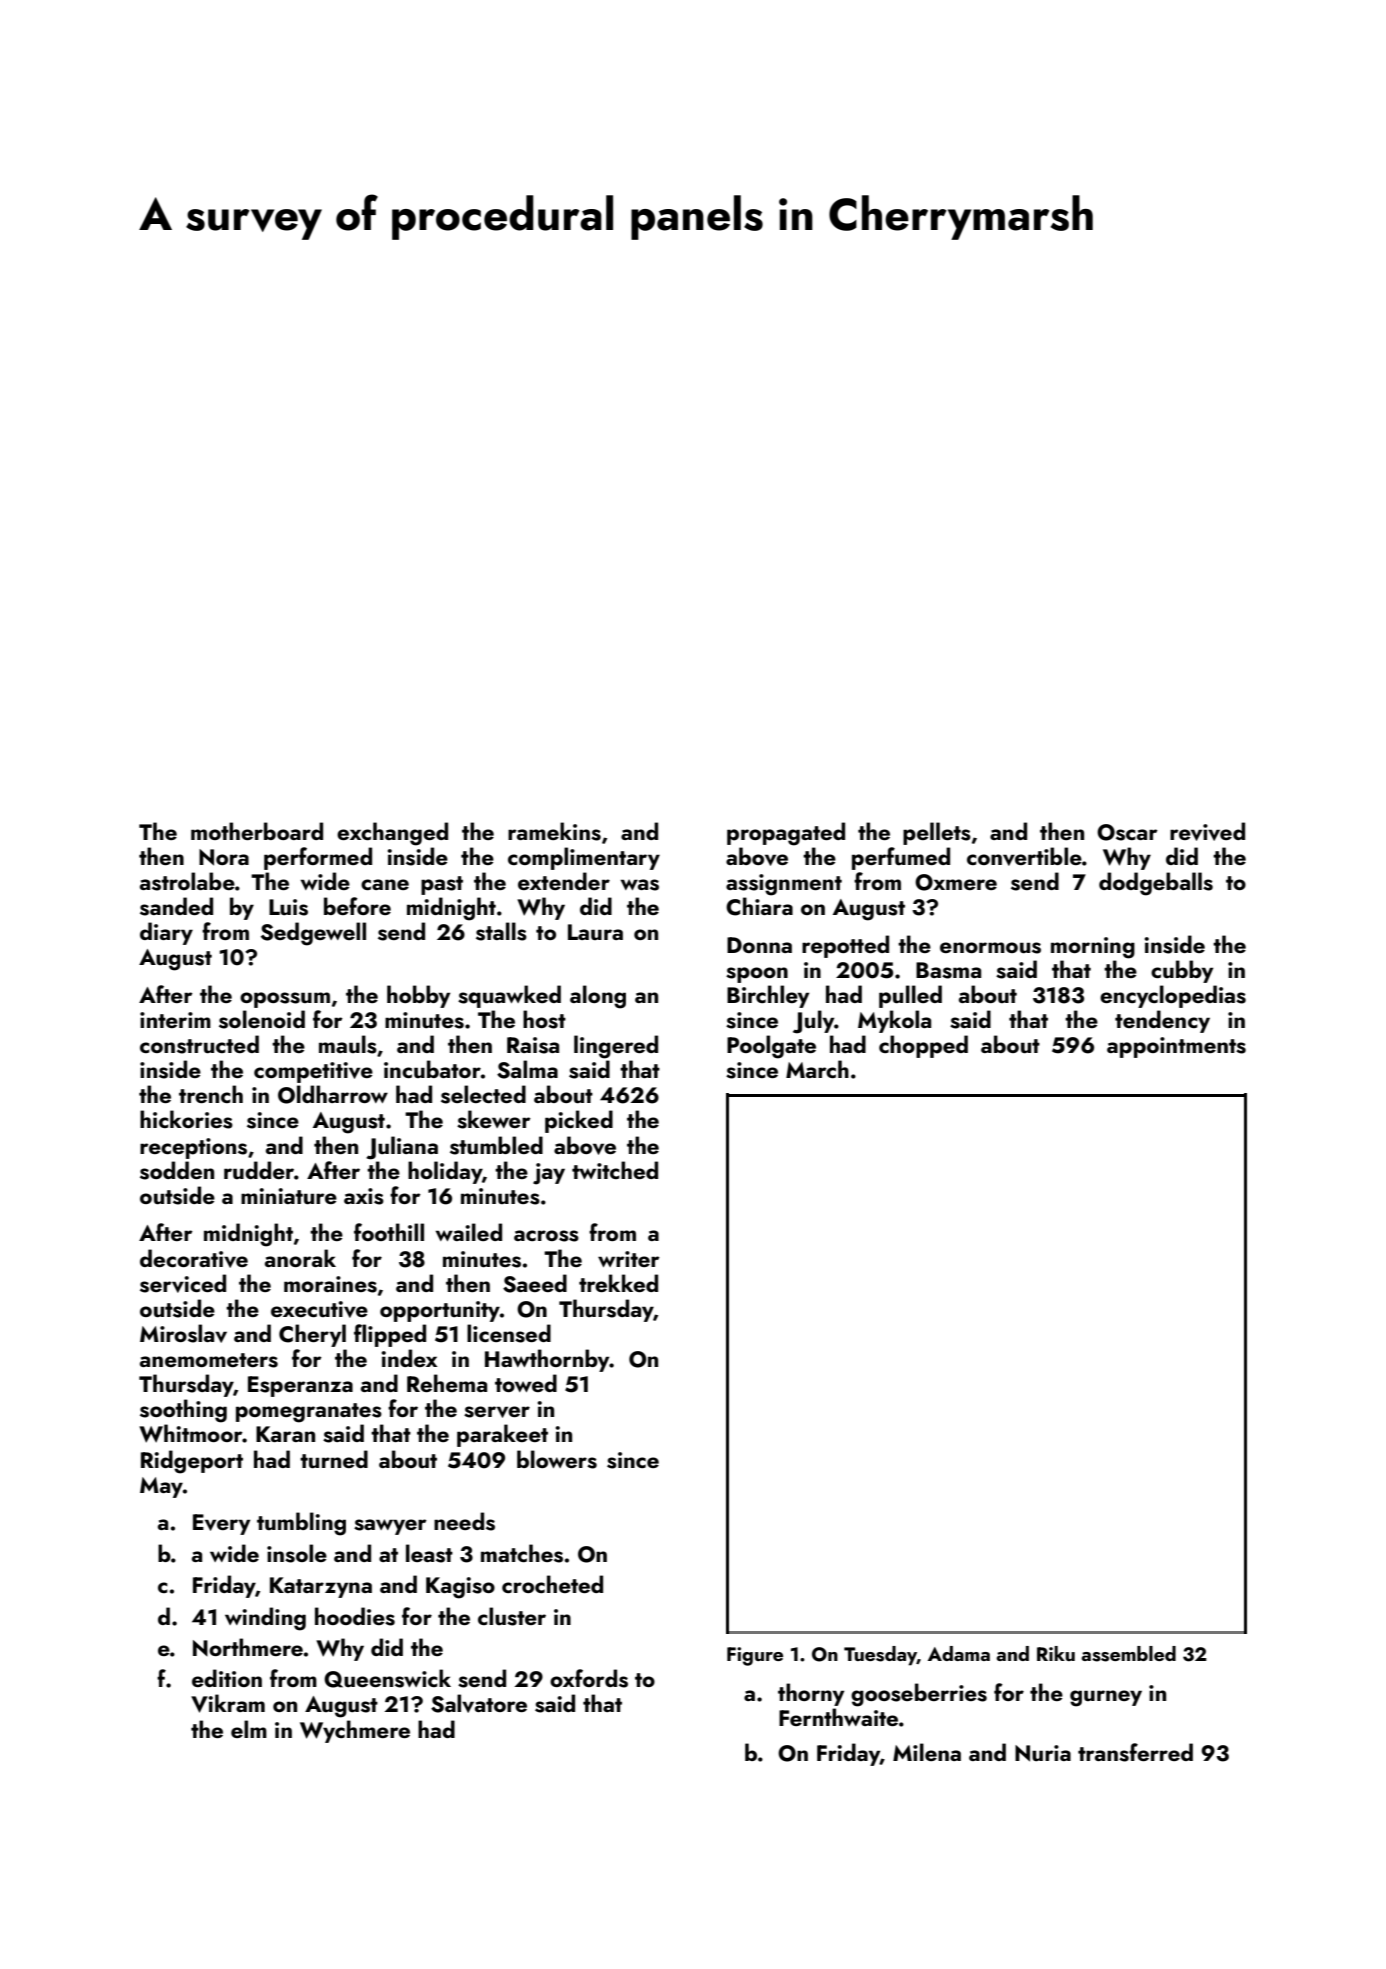  What do you see at coordinates (547, 1360) in the page?
I see `Hawthornby` at bounding box center [547, 1360].
